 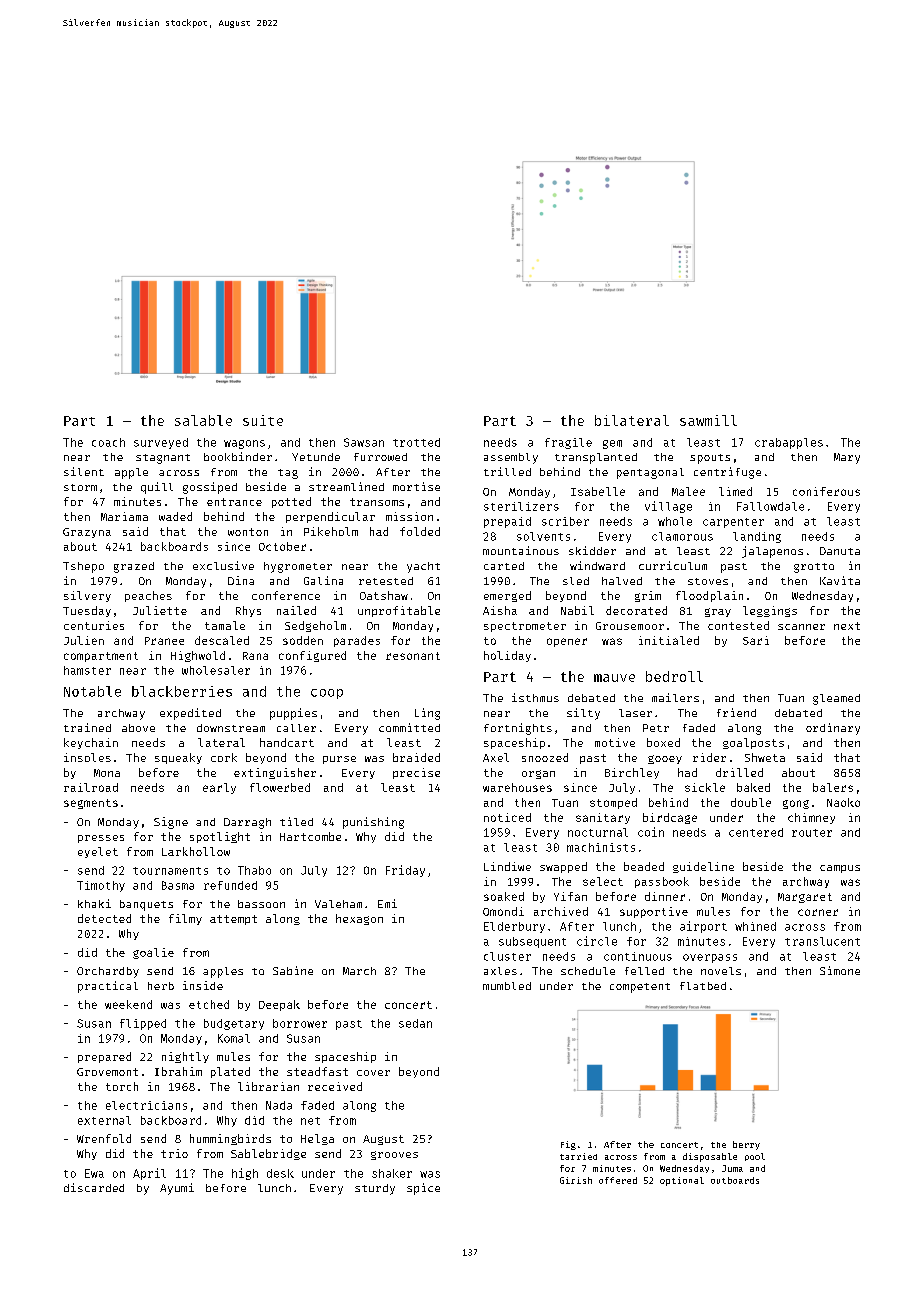 What do you see at coordinates (300, 1023) in the screenshot?
I see `borrower` at bounding box center [300, 1023].
